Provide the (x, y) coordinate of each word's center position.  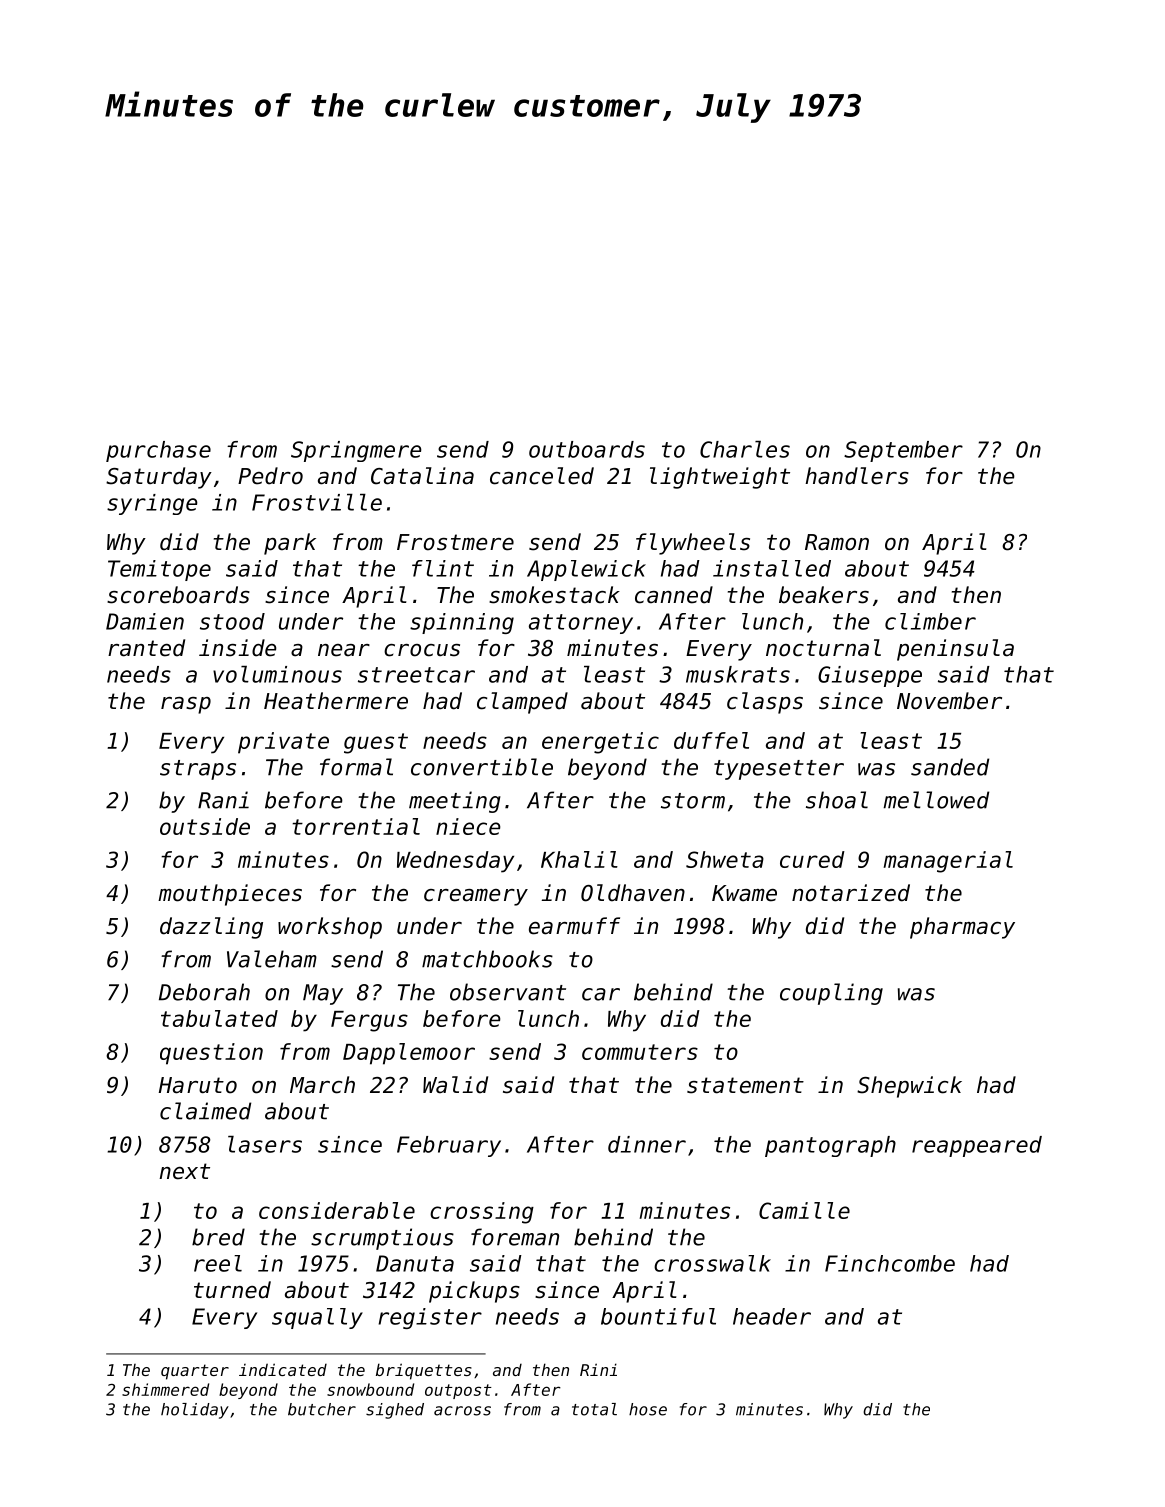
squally (317, 1318)
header (772, 1316)
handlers (857, 476)
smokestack (554, 595)
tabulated (219, 1018)
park (290, 544)
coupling (831, 994)
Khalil (579, 859)
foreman (515, 1237)
